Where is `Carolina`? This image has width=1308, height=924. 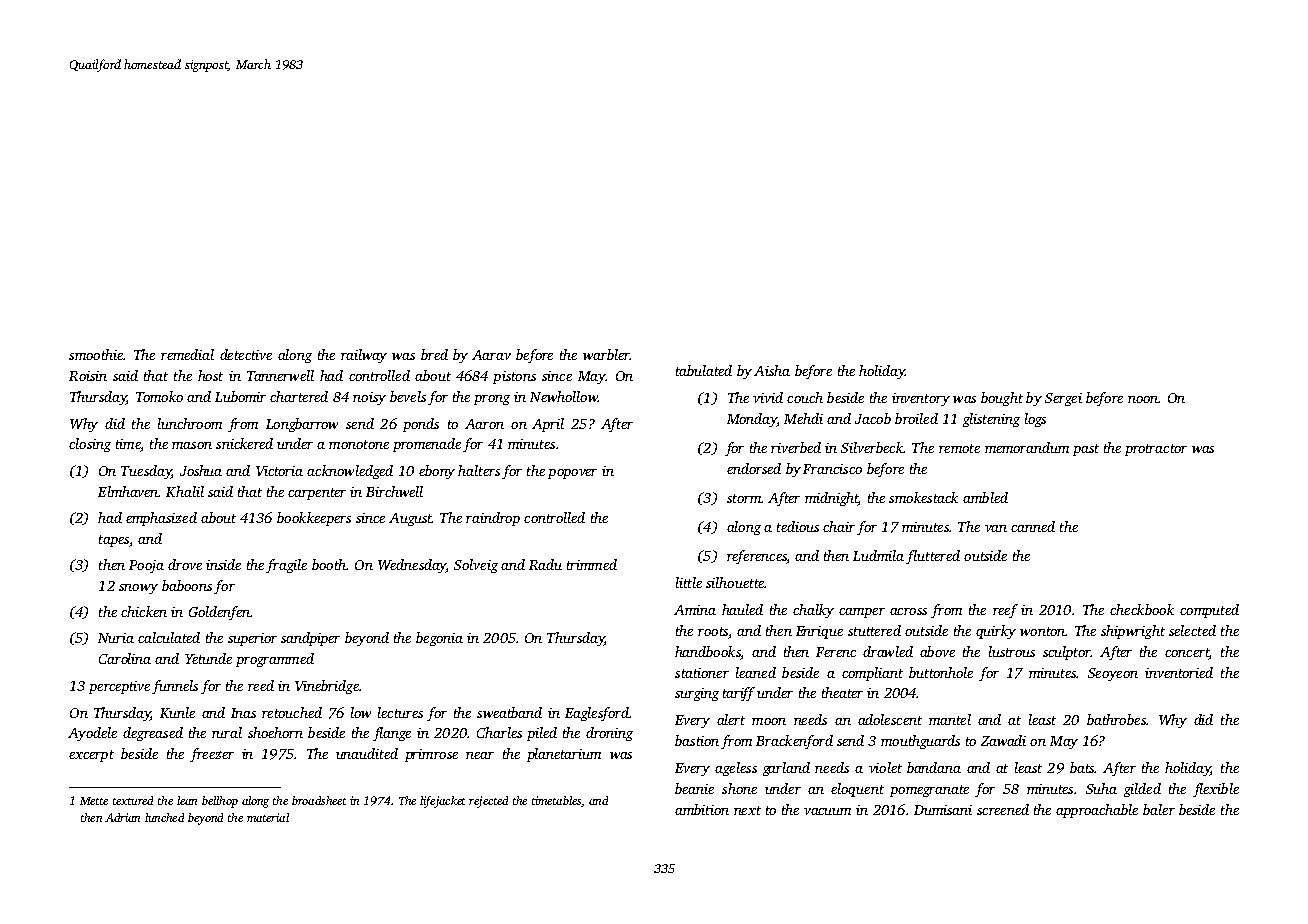
Carolina is located at coordinates (125, 658).
